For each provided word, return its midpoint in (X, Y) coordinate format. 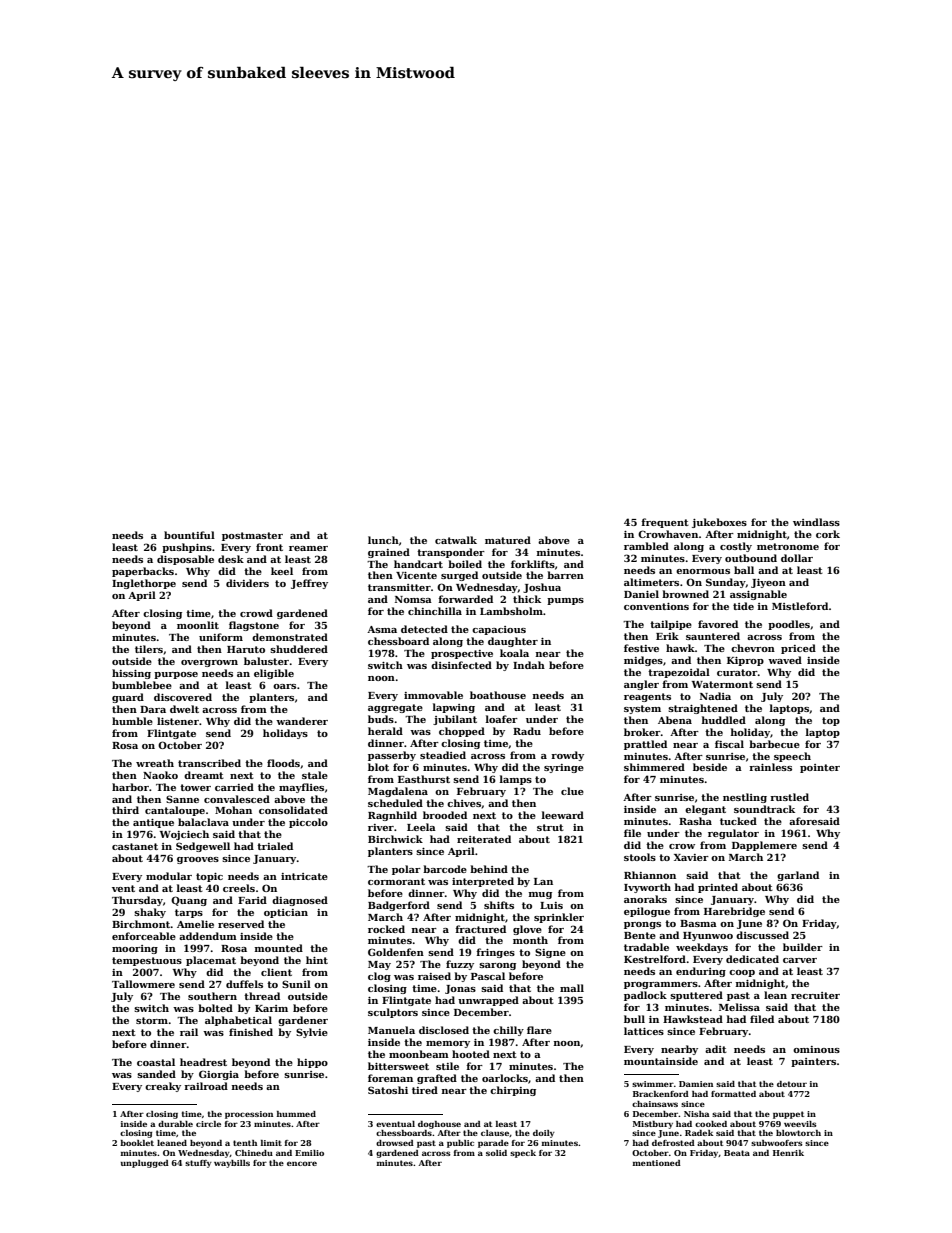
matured (508, 540)
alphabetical (238, 1021)
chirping (513, 1091)
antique (153, 823)
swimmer (653, 1084)
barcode (445, 869)
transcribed (209, 763)
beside (710, 767)
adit (716, 1049)
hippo (312, 1063)
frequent (665, 523)
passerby (392, 756)
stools (640, 857)
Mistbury (653, 1125)
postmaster (252, 536)
